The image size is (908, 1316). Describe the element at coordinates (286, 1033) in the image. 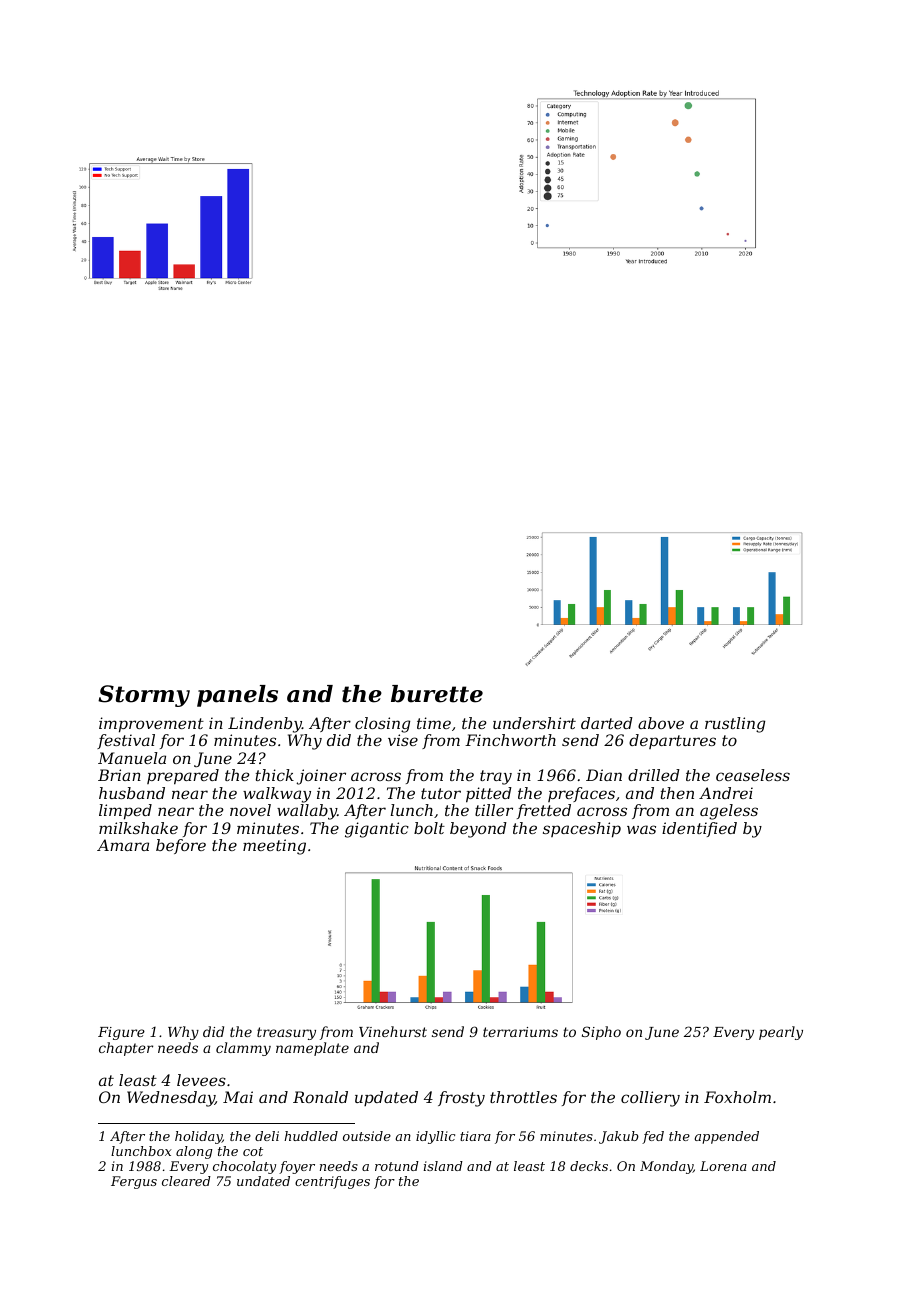

I see `treasury` at that location.
